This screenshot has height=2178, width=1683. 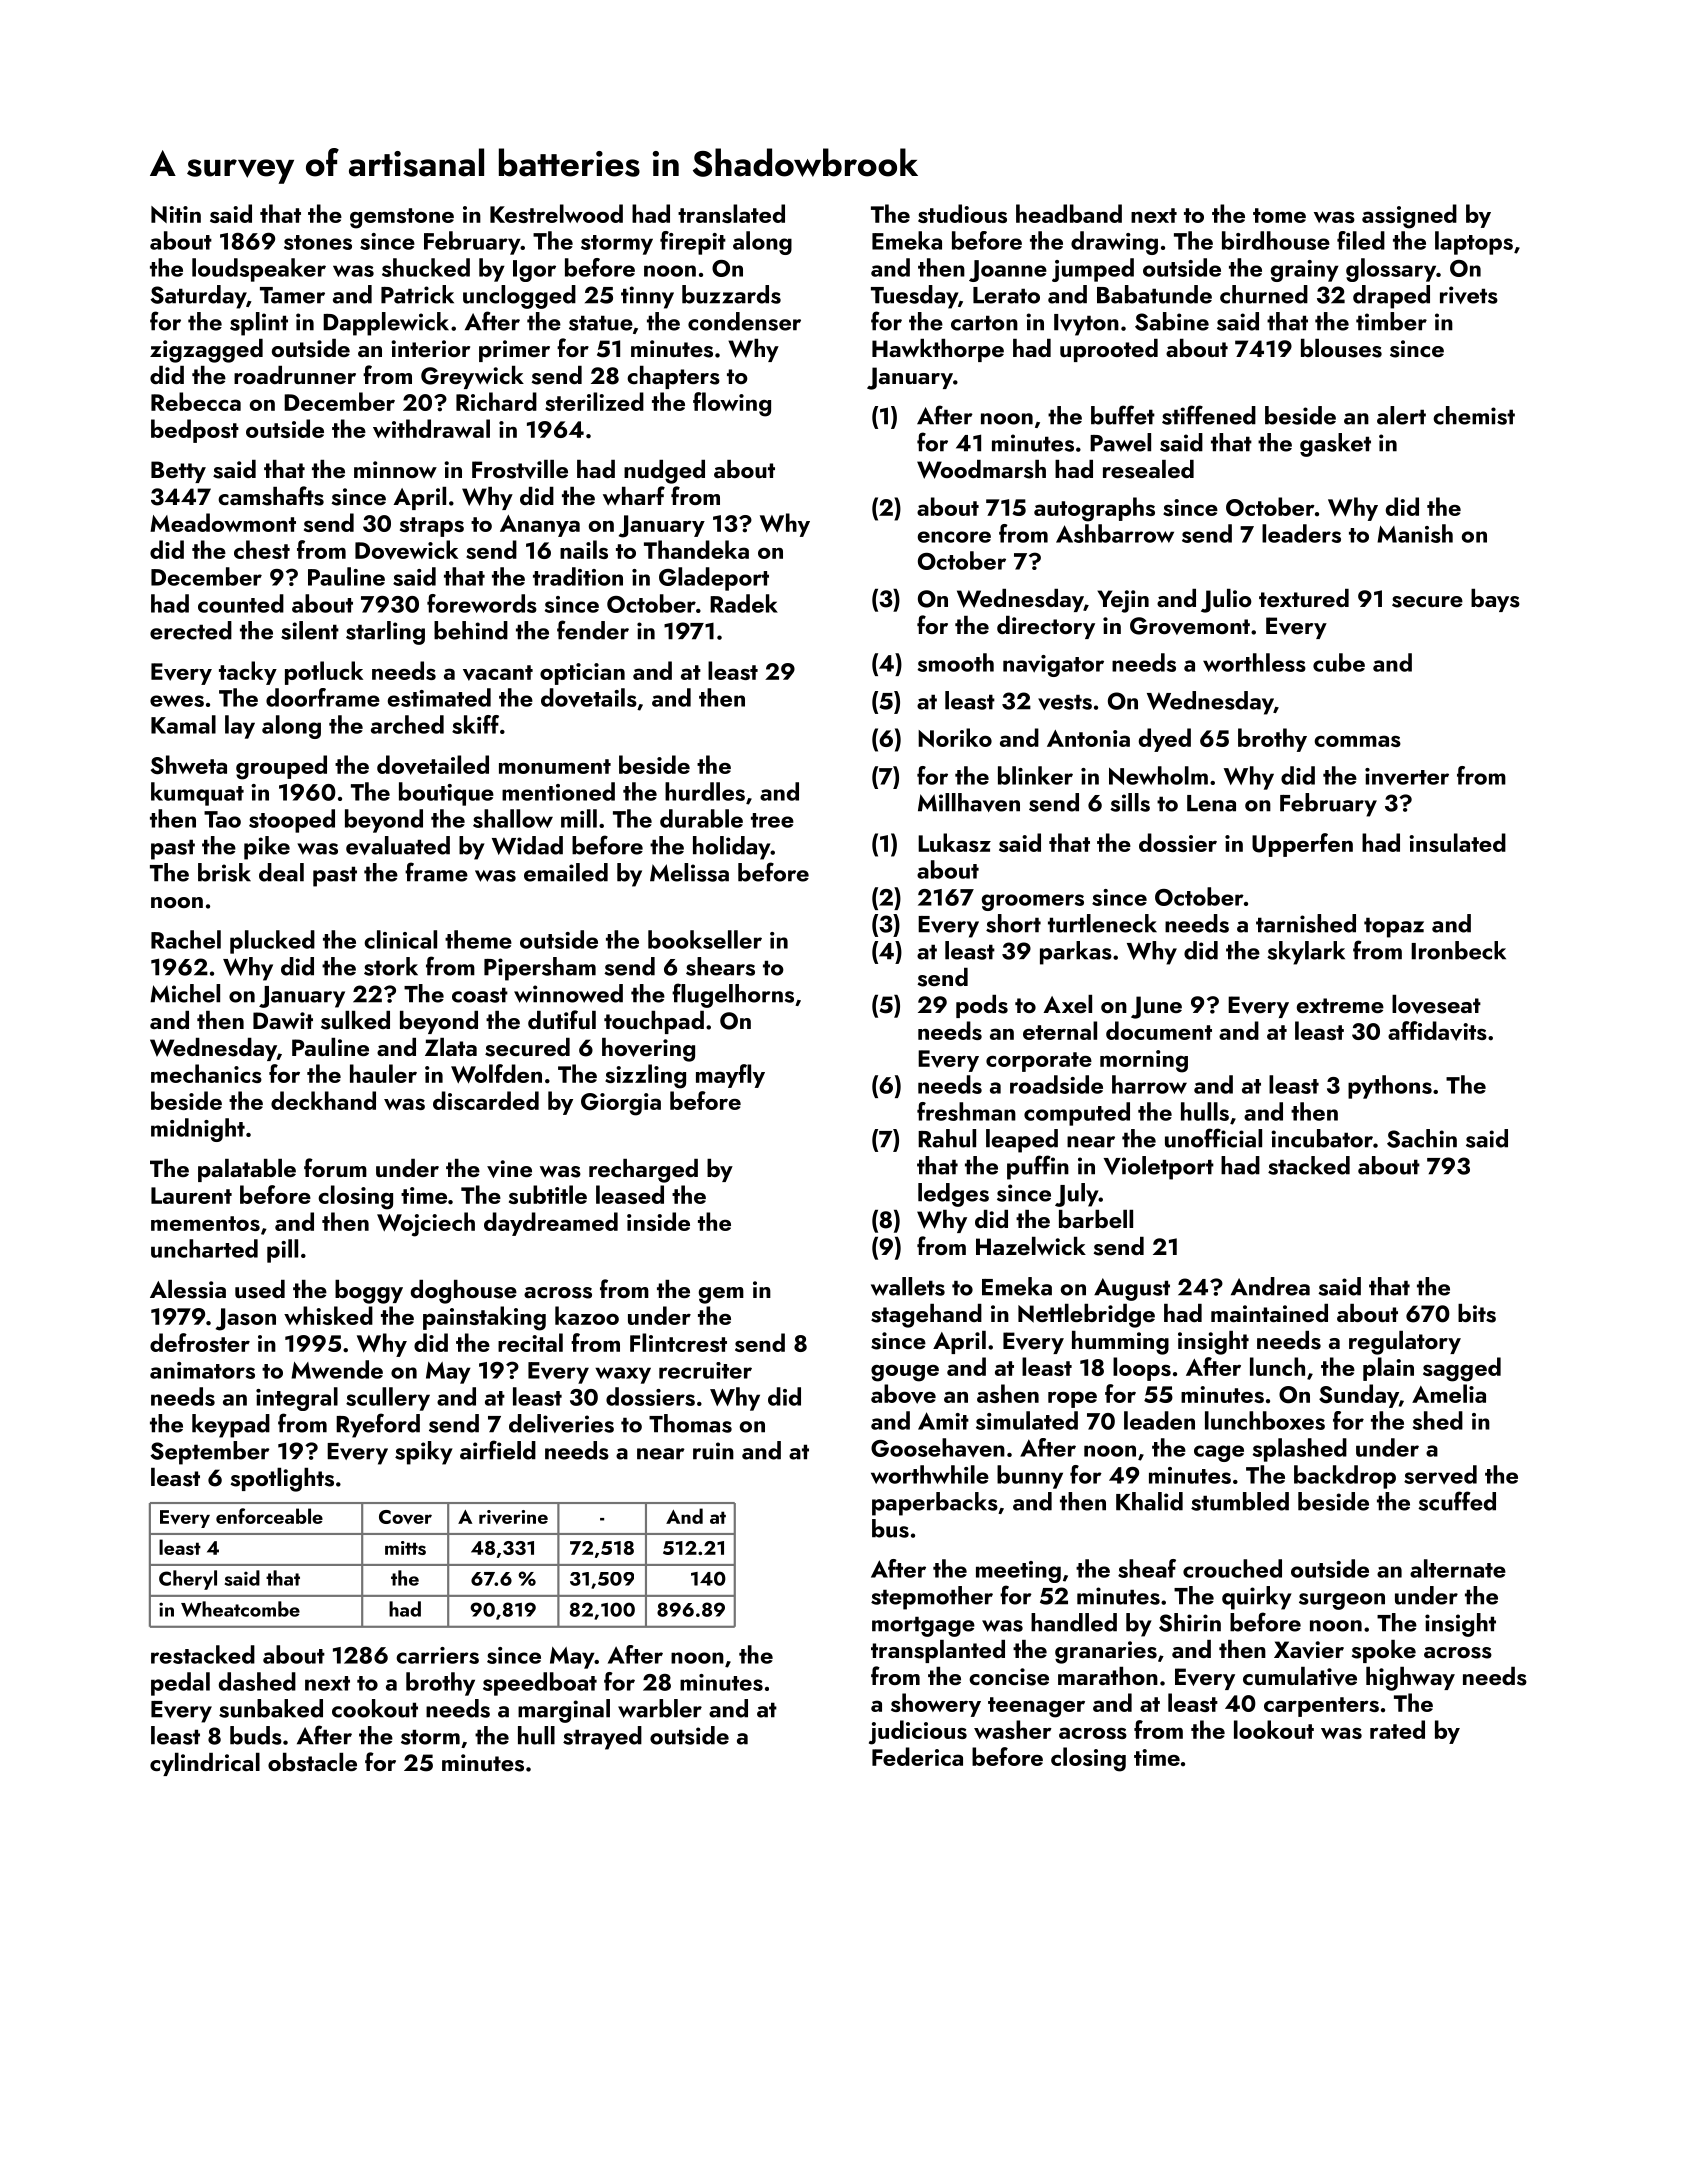 I want to click on humming, so click(x=1120, y=1343).
